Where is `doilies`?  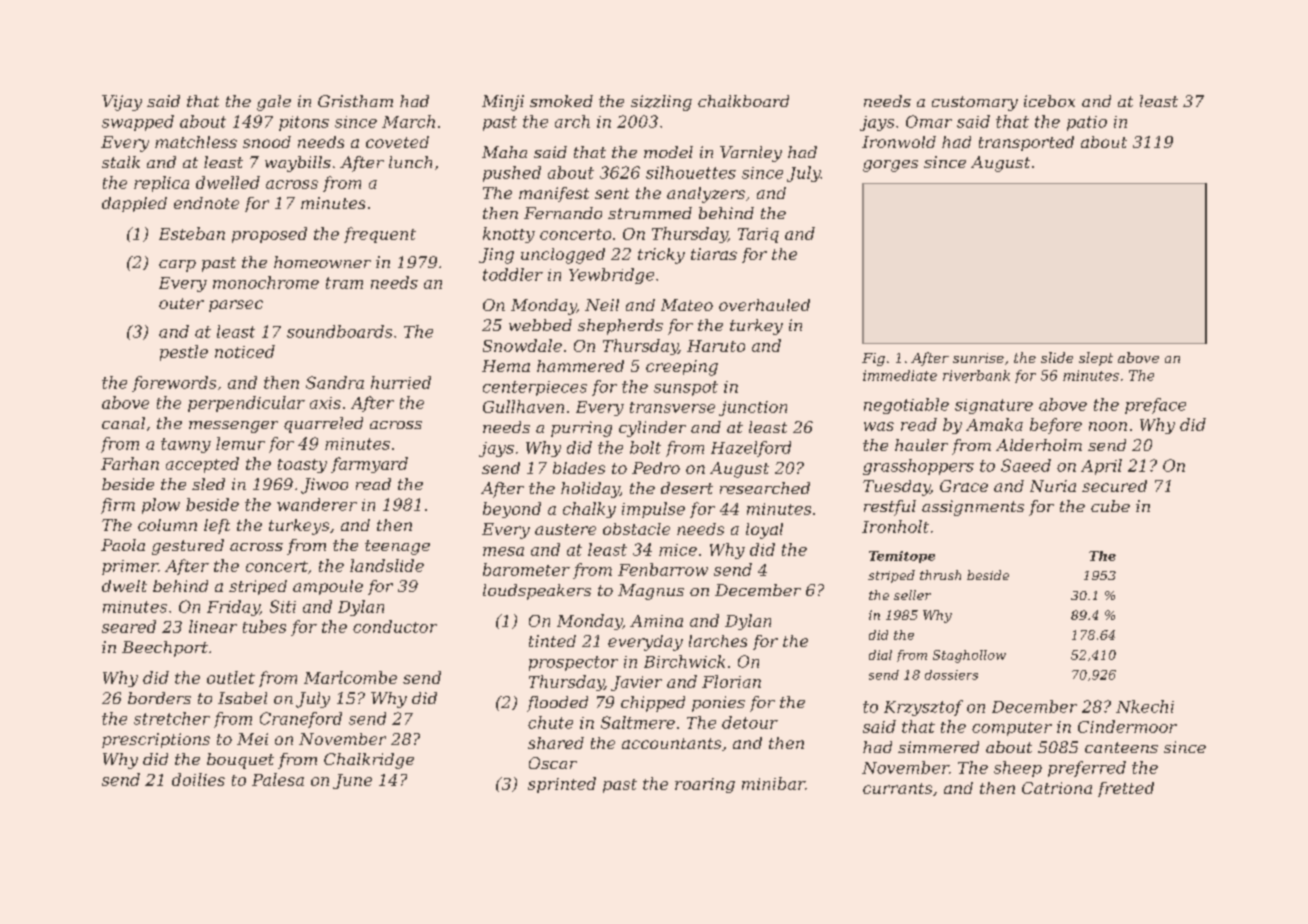 doilies is located at coordinates (198, 779).
